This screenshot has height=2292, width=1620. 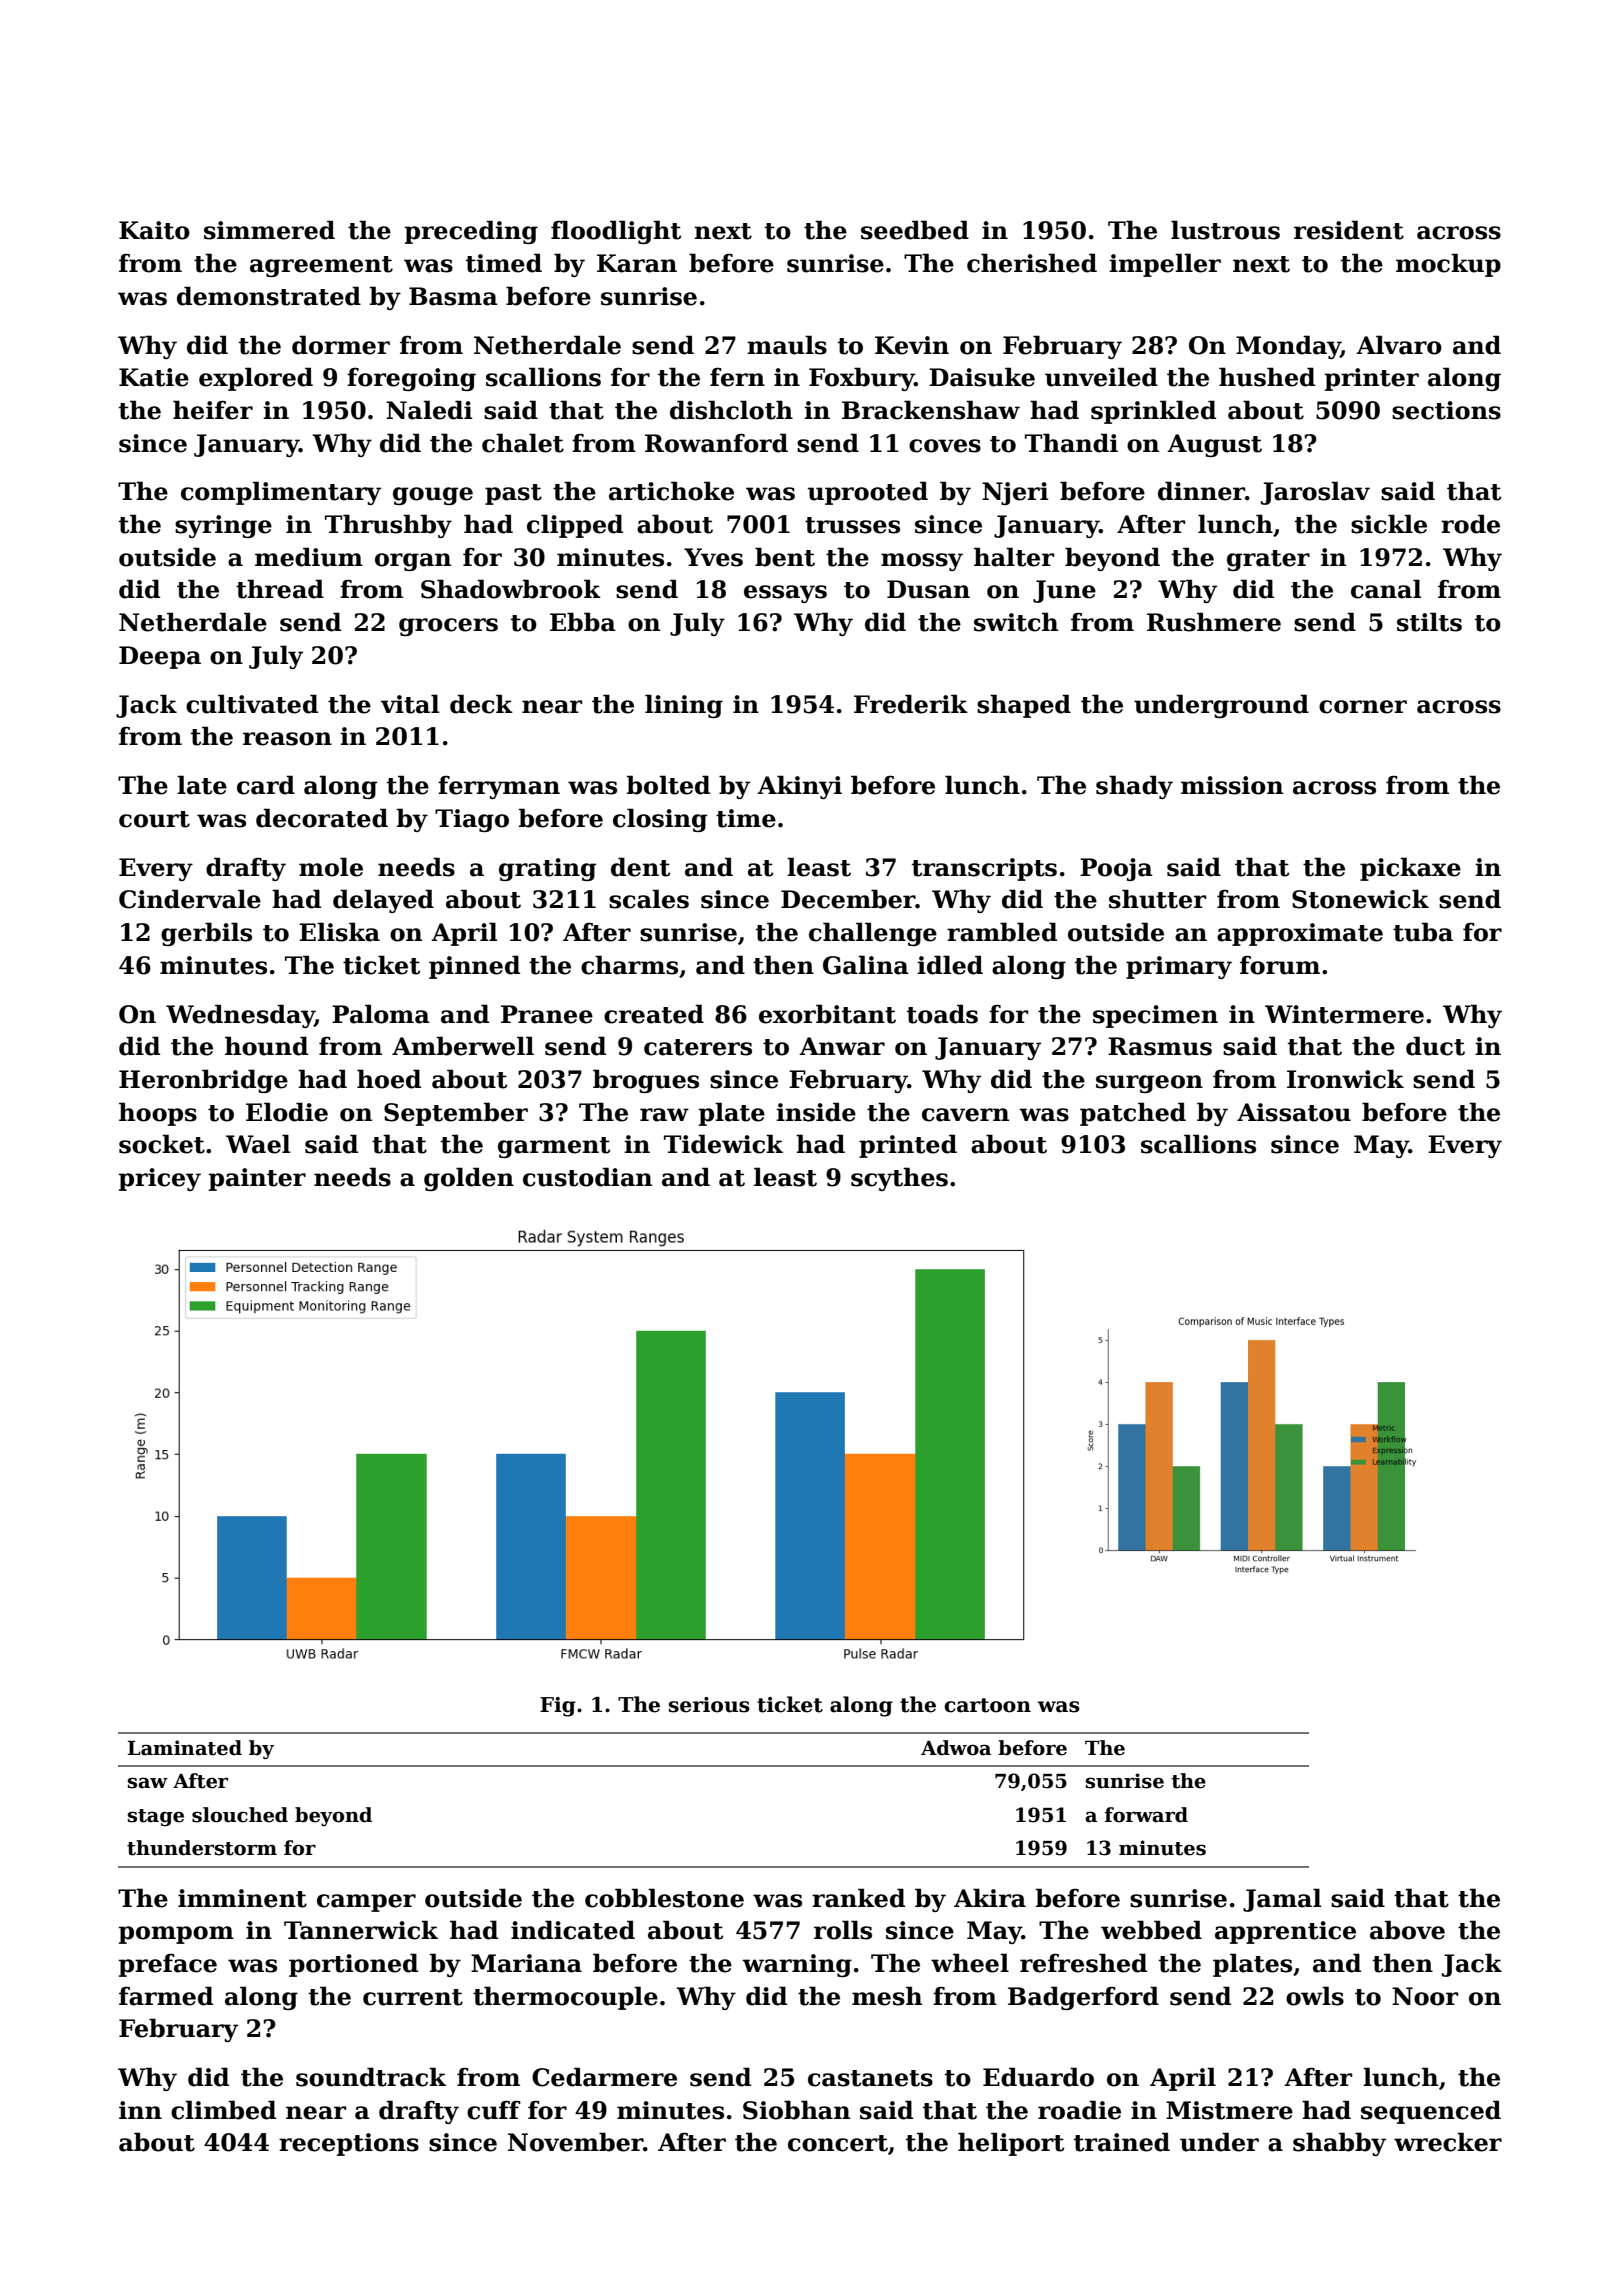 I want to click on forward, so click(x=1146, y=1815).
